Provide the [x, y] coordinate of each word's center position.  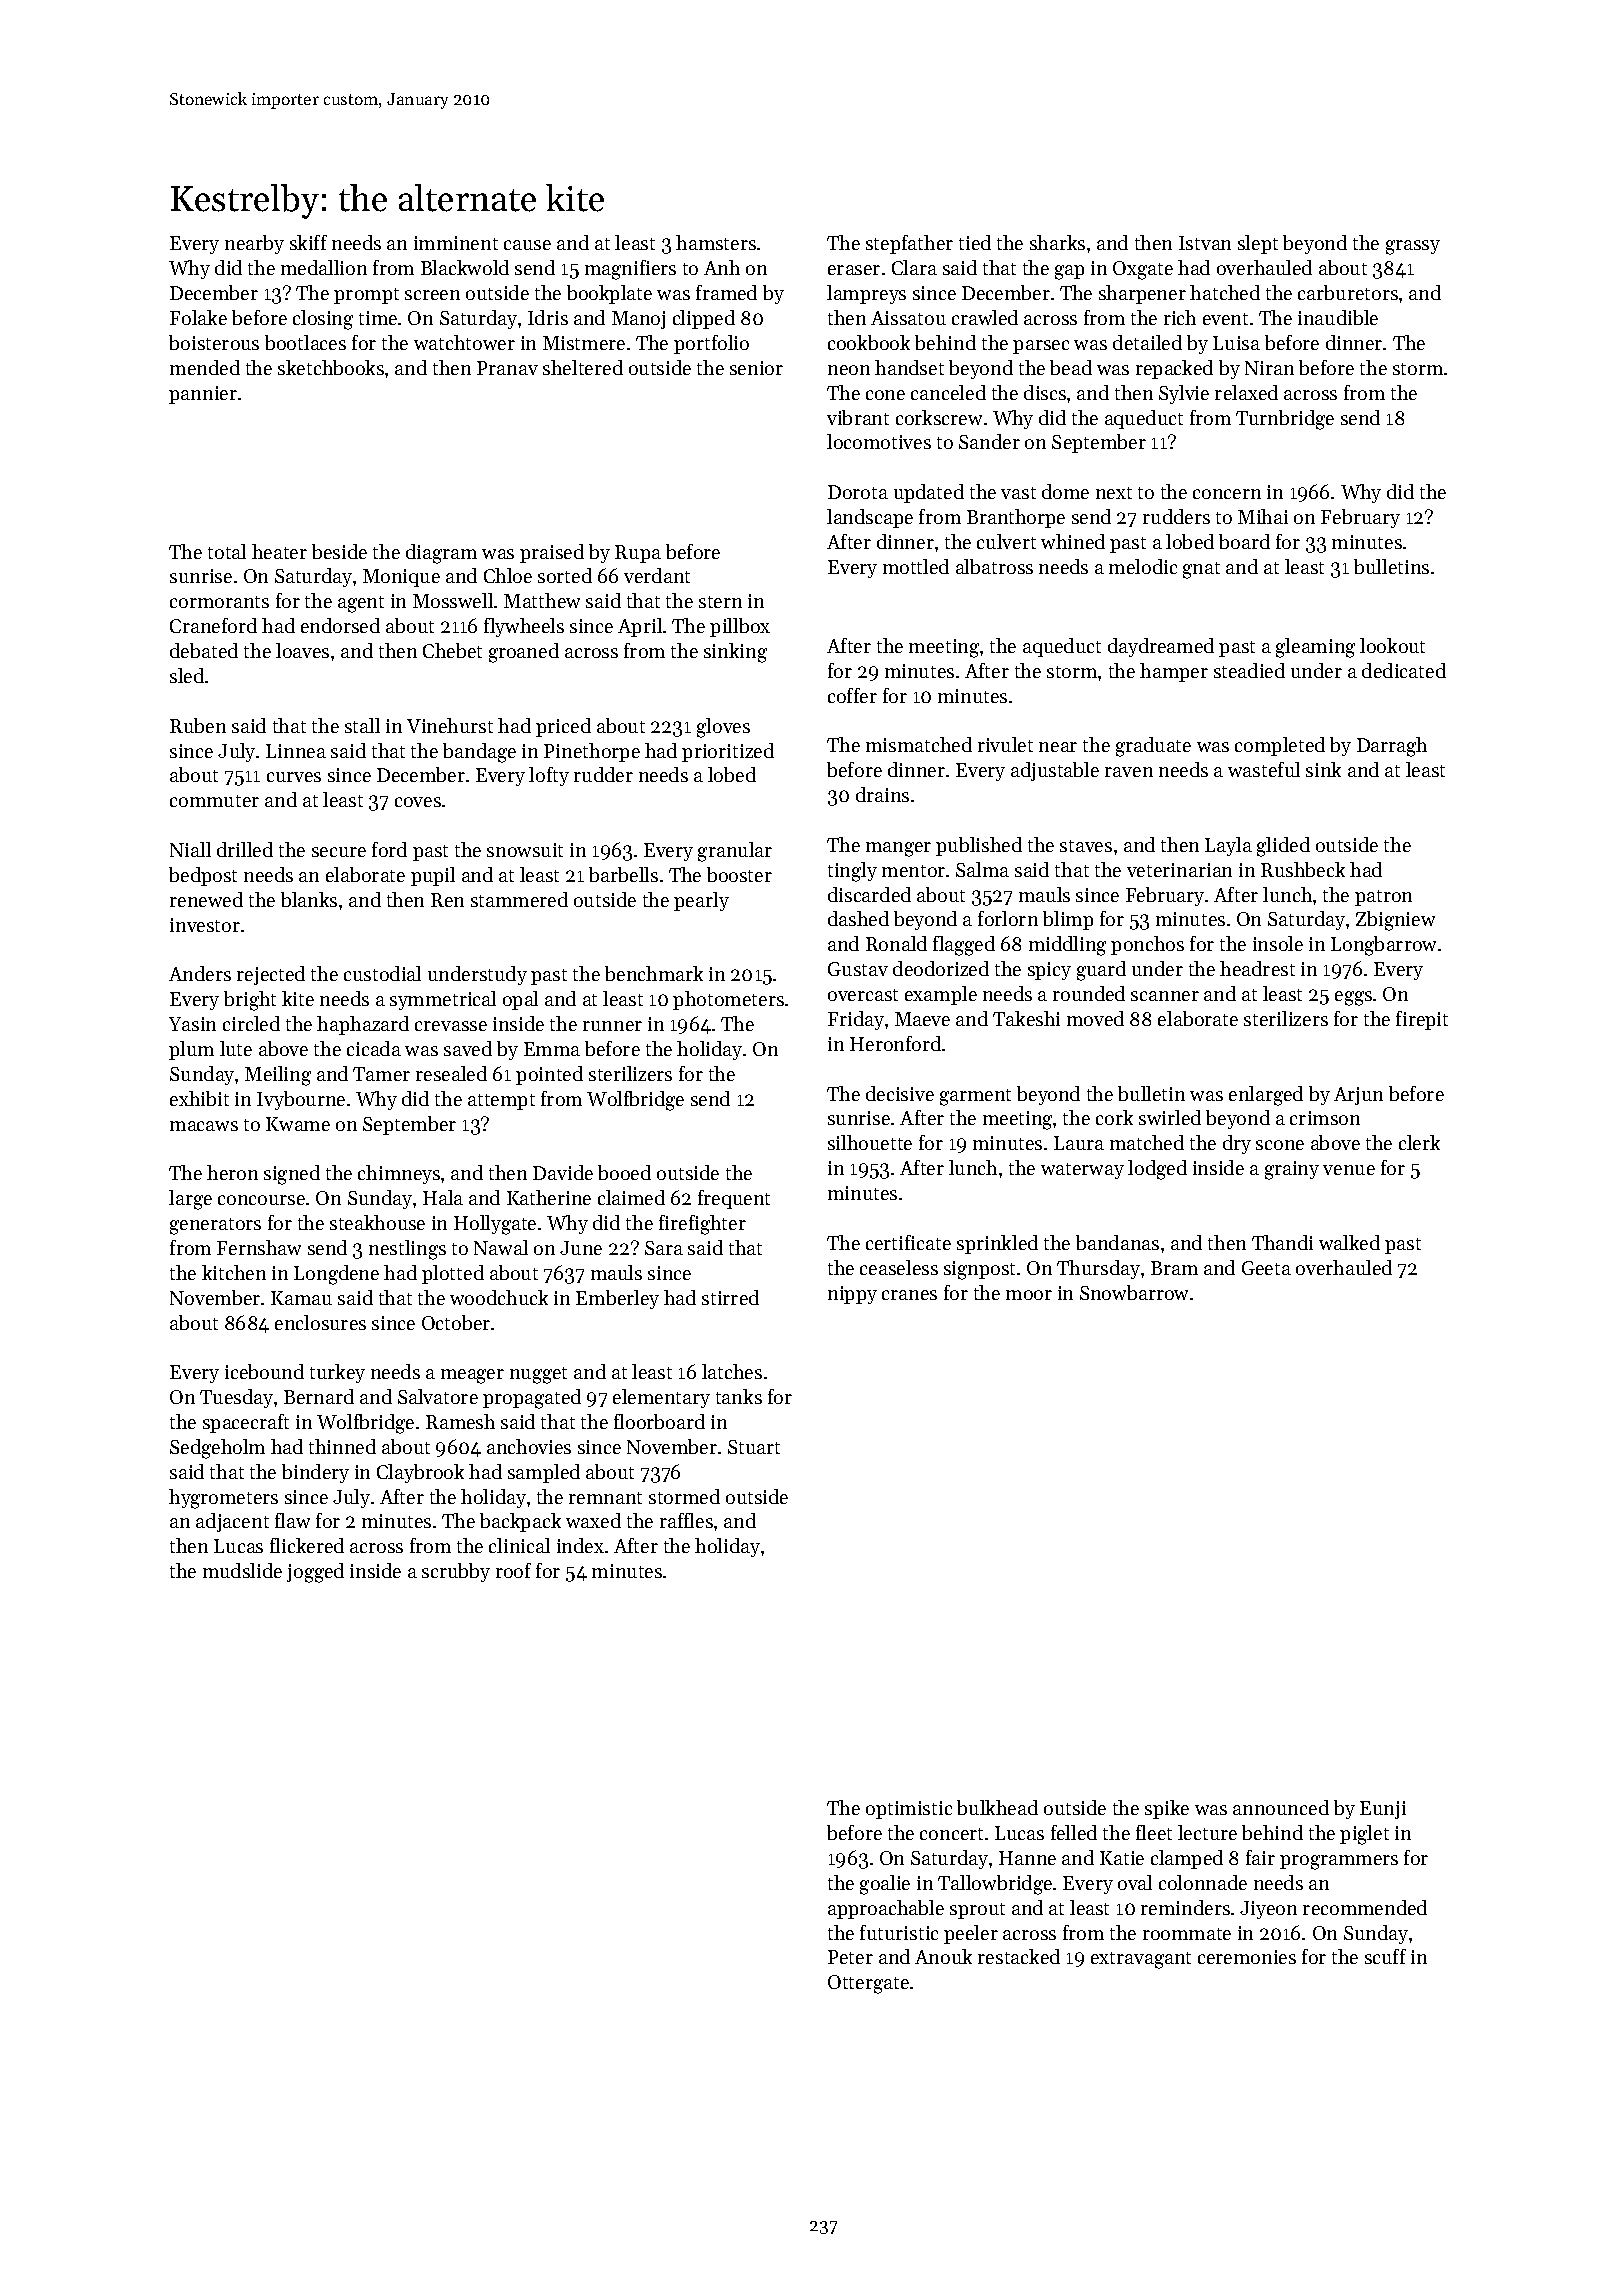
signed [292, 1175]
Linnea [296, 751]
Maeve [922, 1019]
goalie [885, 1885]
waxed [593, 1520]
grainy [1292, 1170]
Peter [850, 1957]
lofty [549, 776]
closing [323, 320]
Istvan [1205, 243]
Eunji [1383, 1810]
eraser [854, 270]
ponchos [1147, 945]
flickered [307, 1545]
